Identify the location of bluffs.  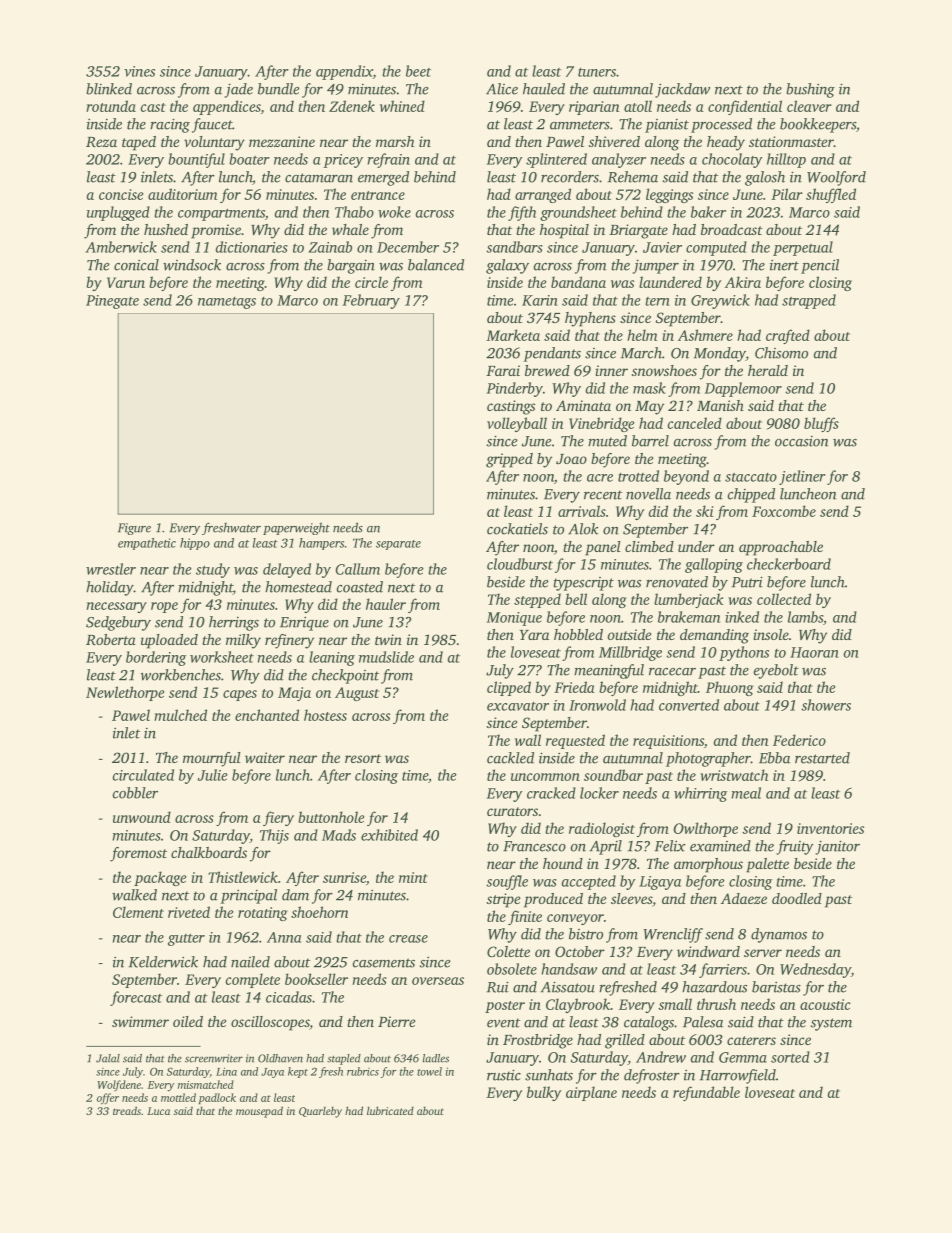
(821, 424).
